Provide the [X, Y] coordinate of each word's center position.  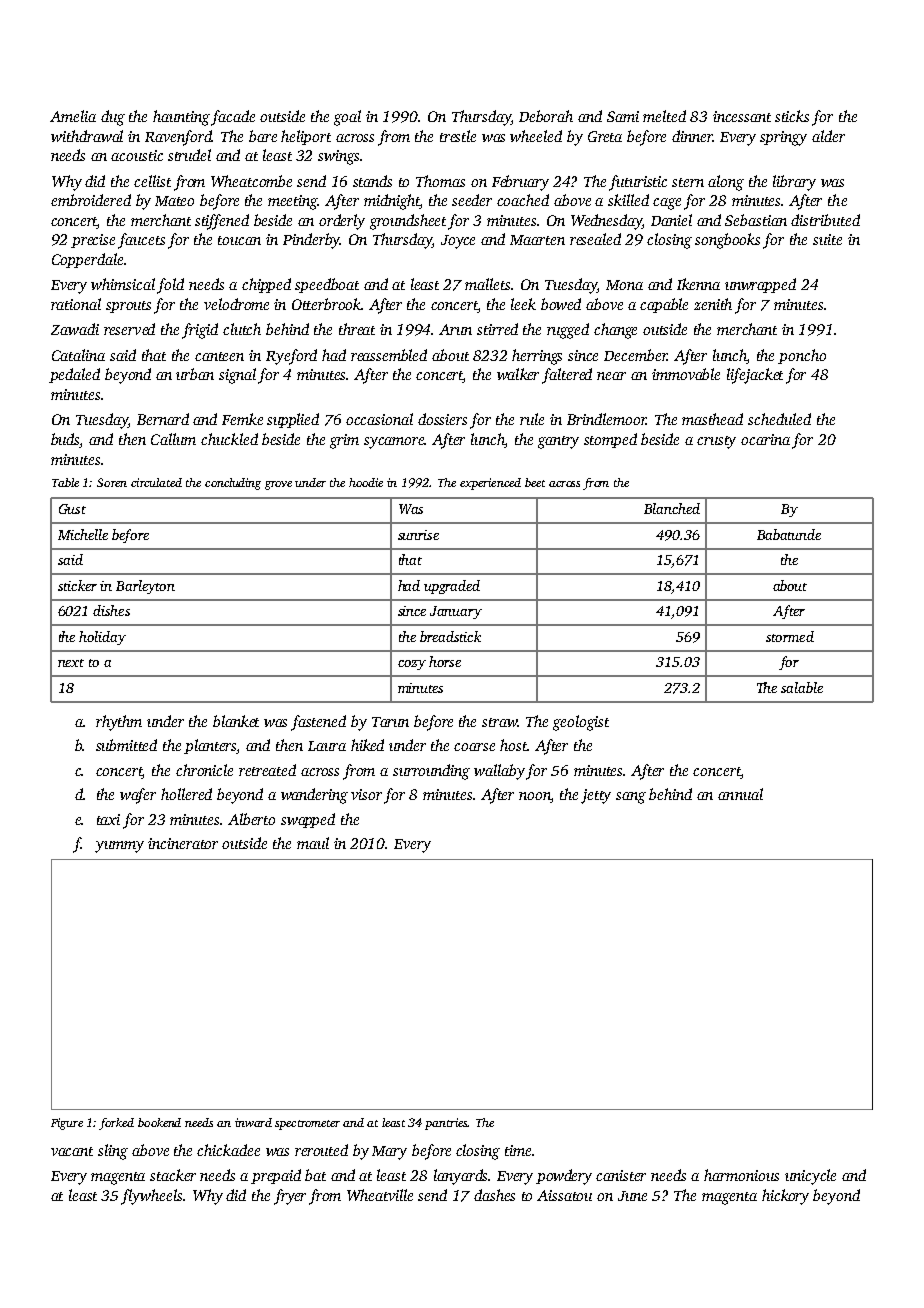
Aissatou [564, 1195]
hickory [785, 1197]
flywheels [151, 1197]
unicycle [810, 1177]
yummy [119, 847]
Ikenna [698, 284]
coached [523, 200]
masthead [712, 419]
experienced [490, 484]
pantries [446, 1124]
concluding [233, 484]
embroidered [91, 200]
